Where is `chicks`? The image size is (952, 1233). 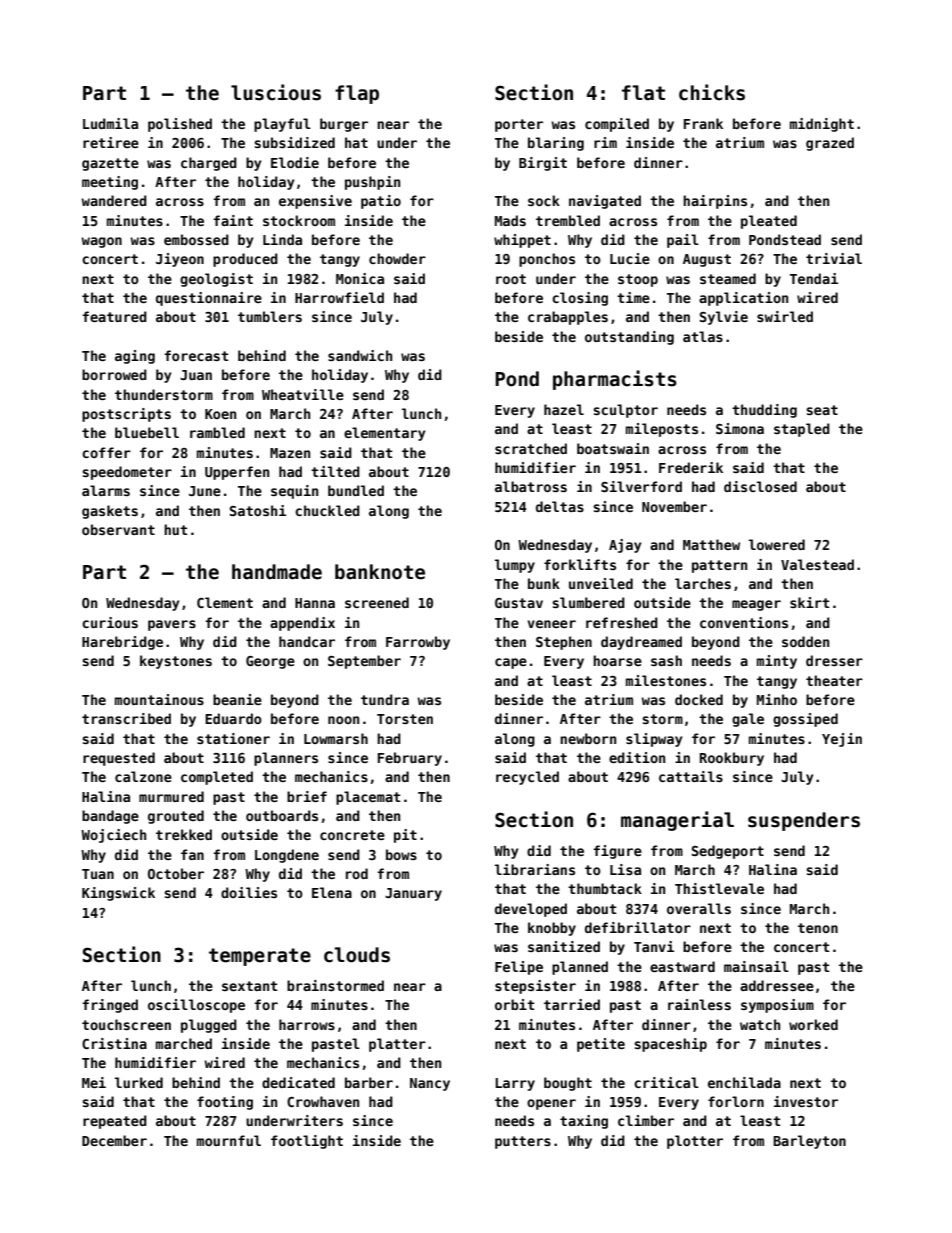
chicks is located at coordinates (712, 92).
